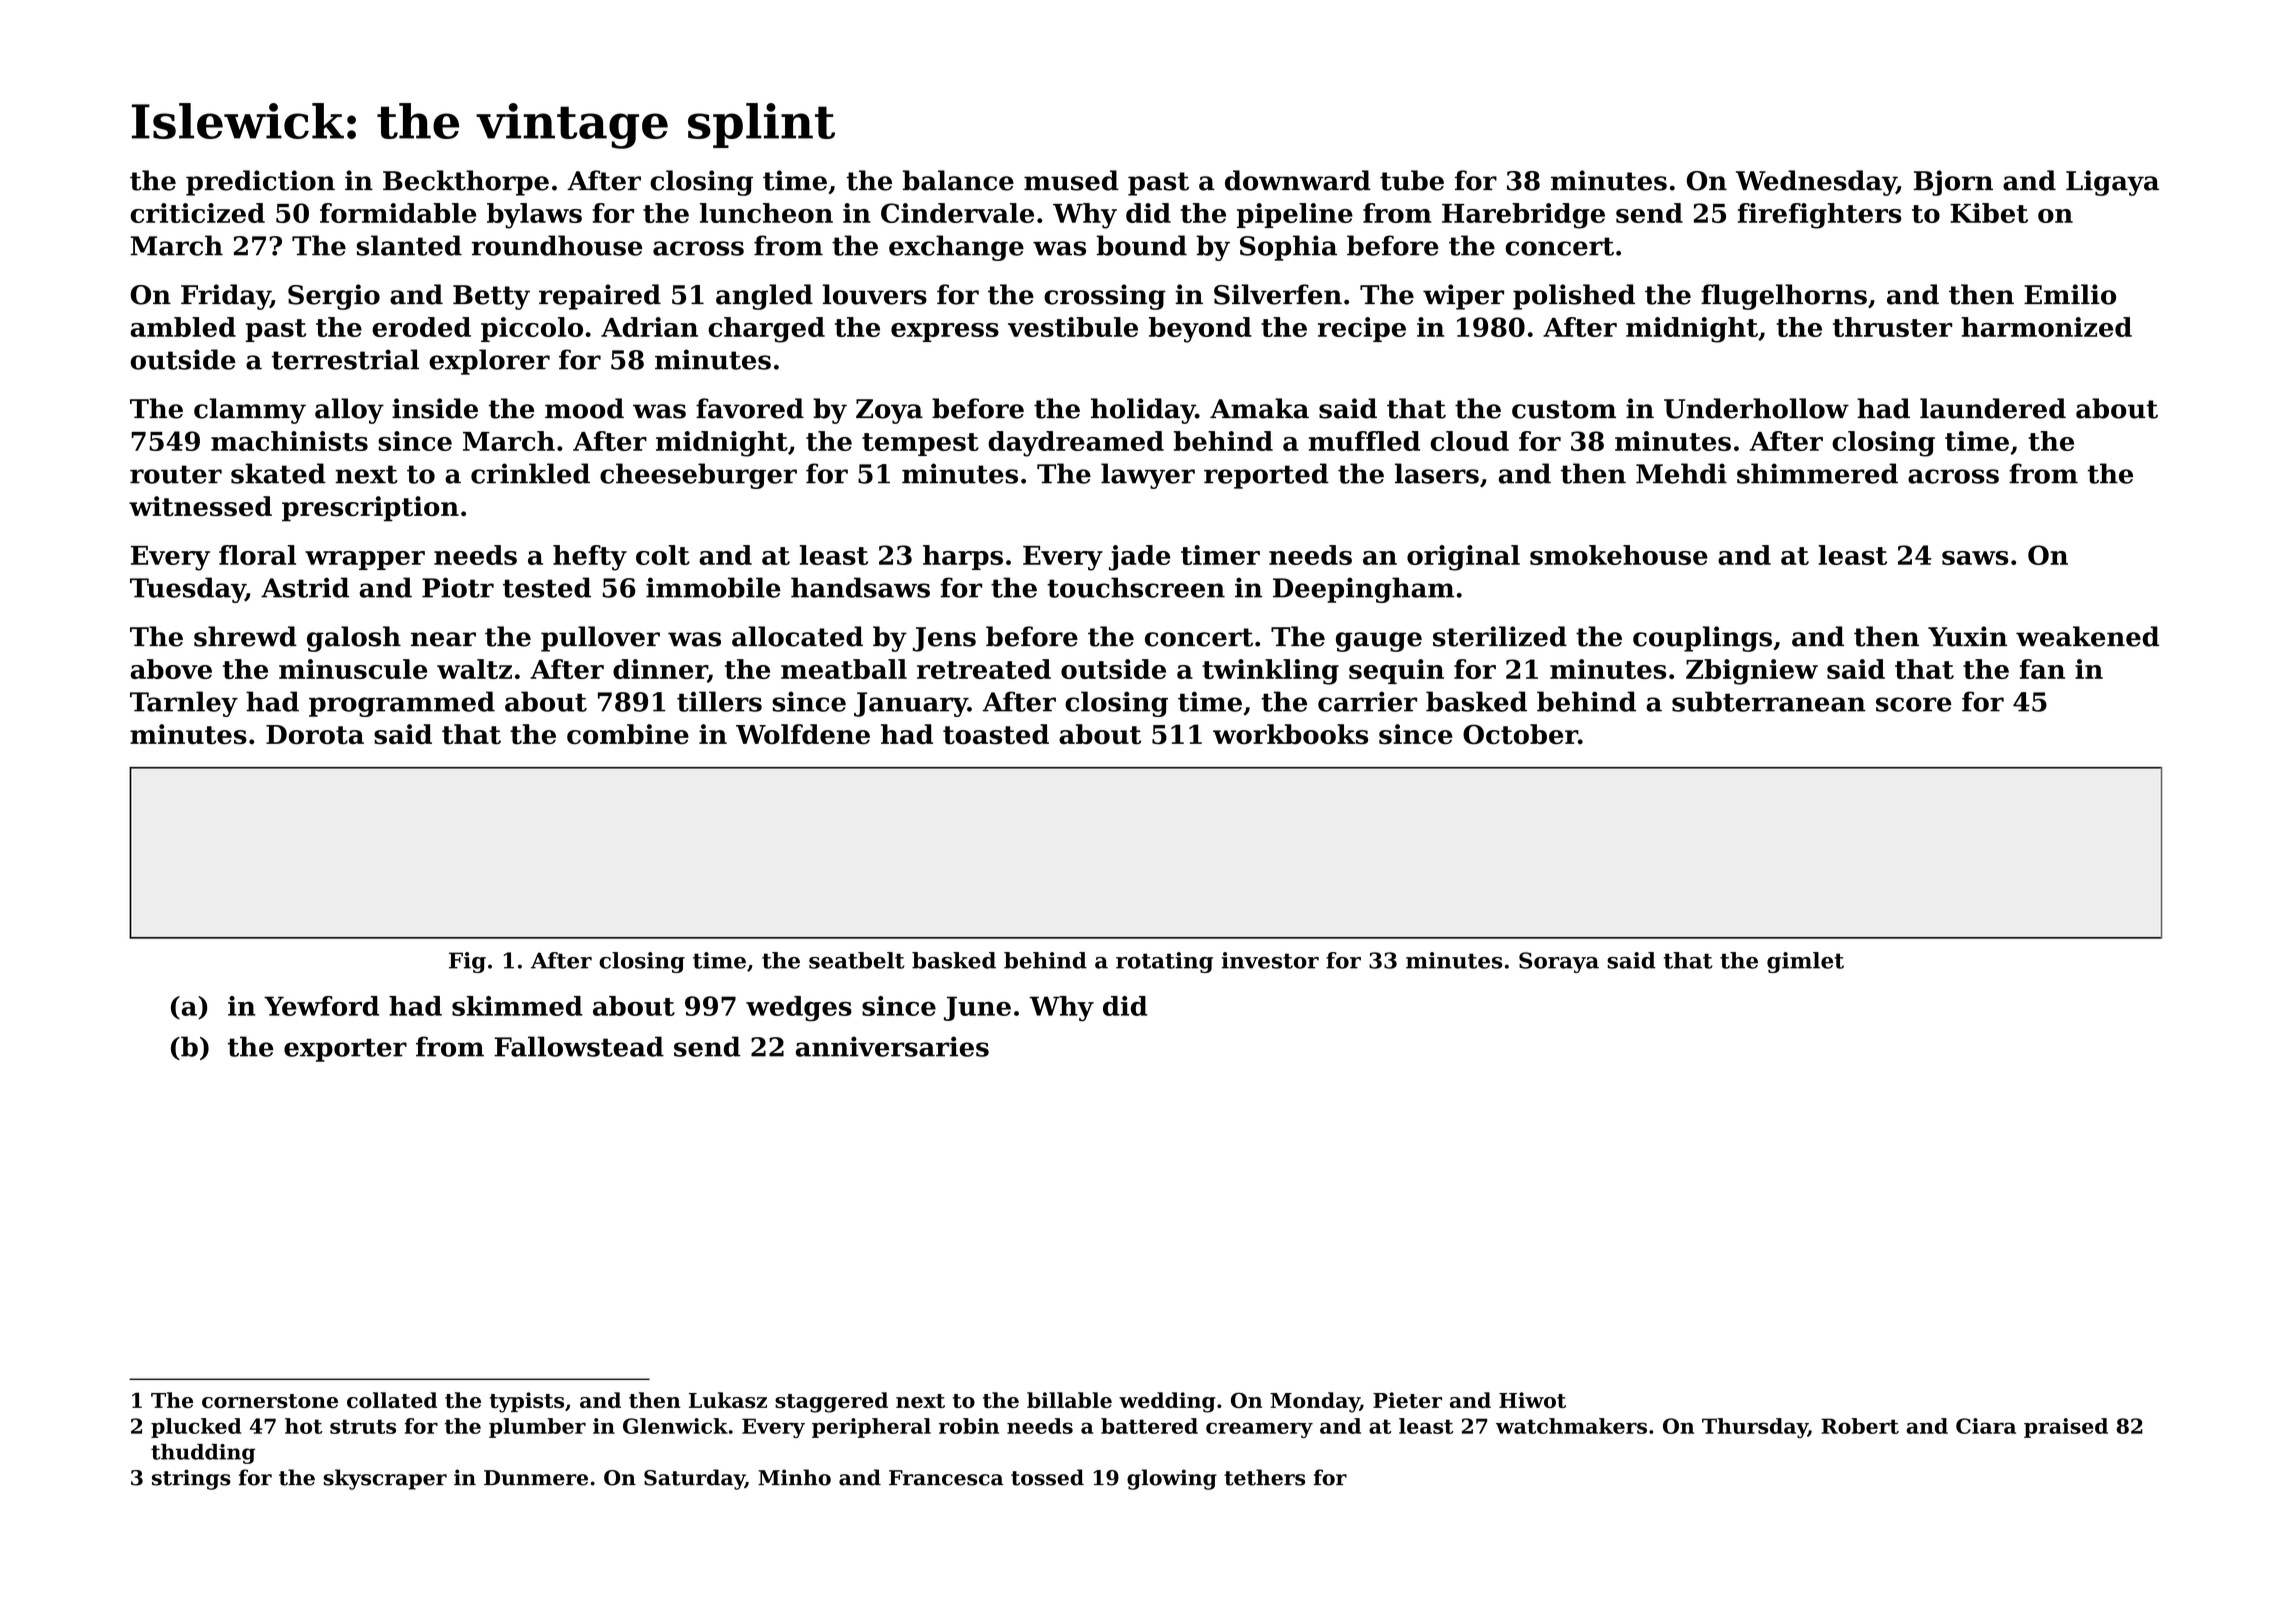 This page has height=1620, width=2292. Describe the element at coordinates (2046, 327) in the page. I see `harmonized` at that location.
